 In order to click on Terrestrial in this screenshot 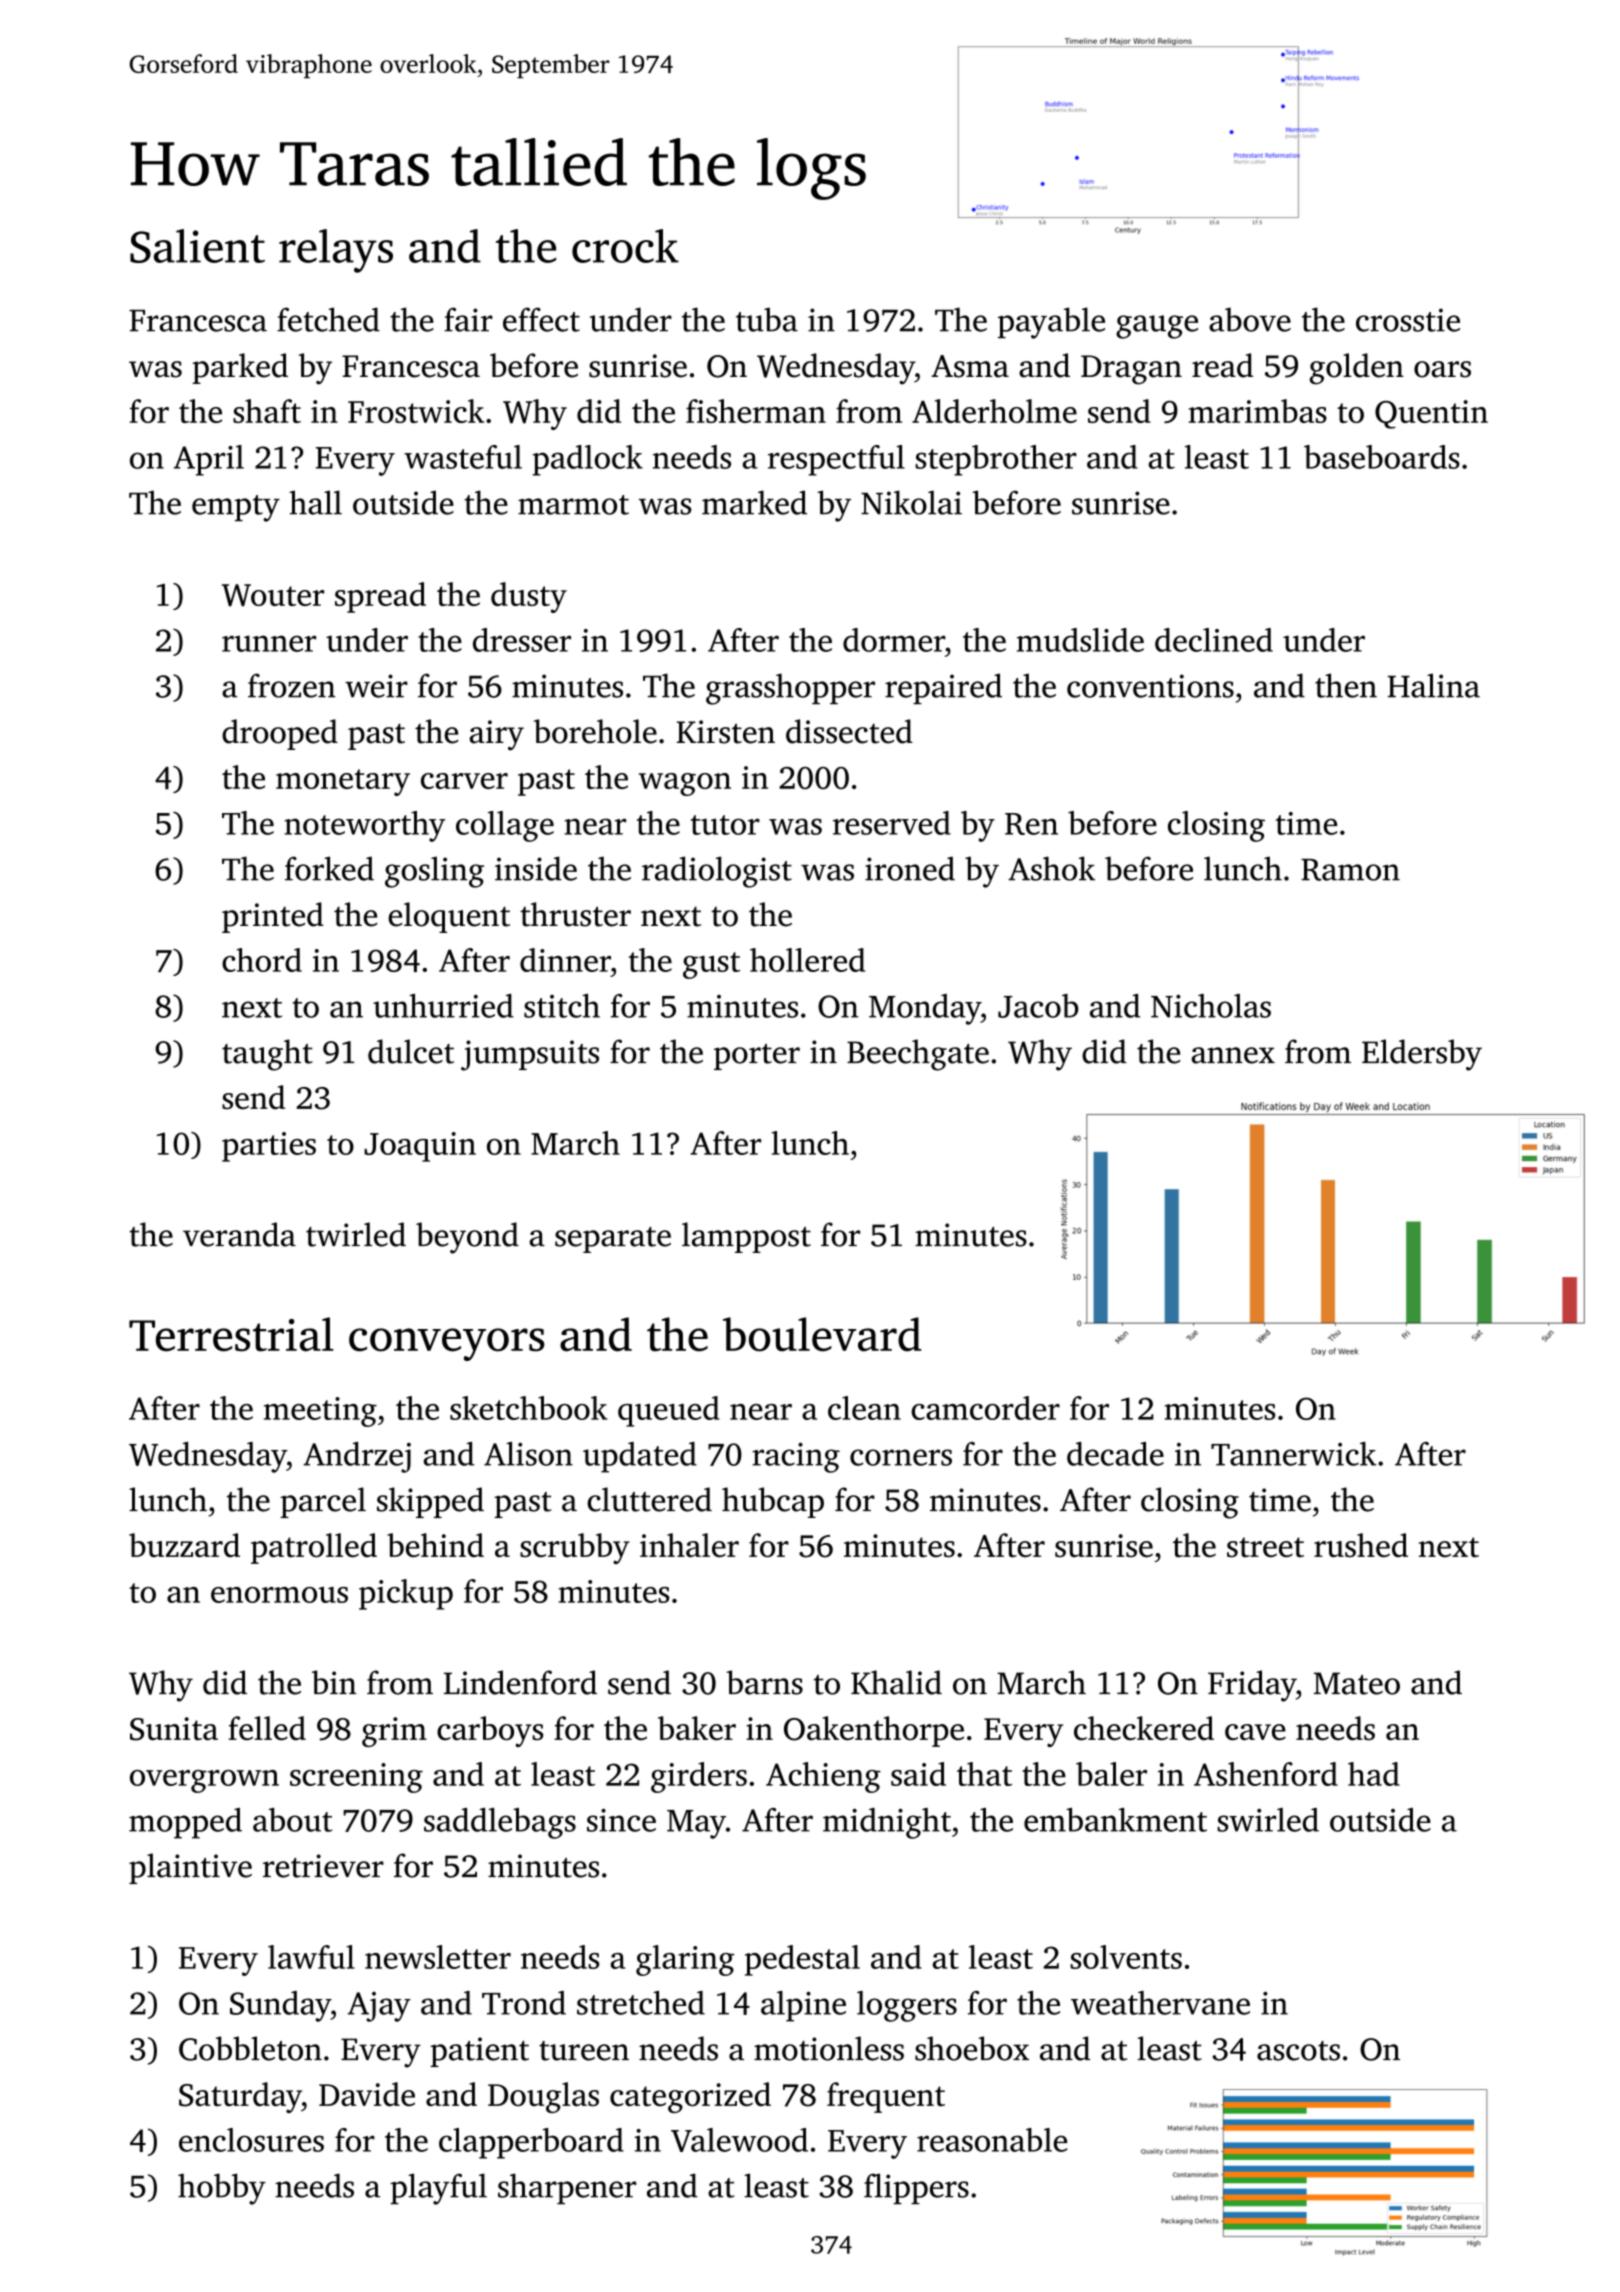, I will do `click(231, 1334)`.
